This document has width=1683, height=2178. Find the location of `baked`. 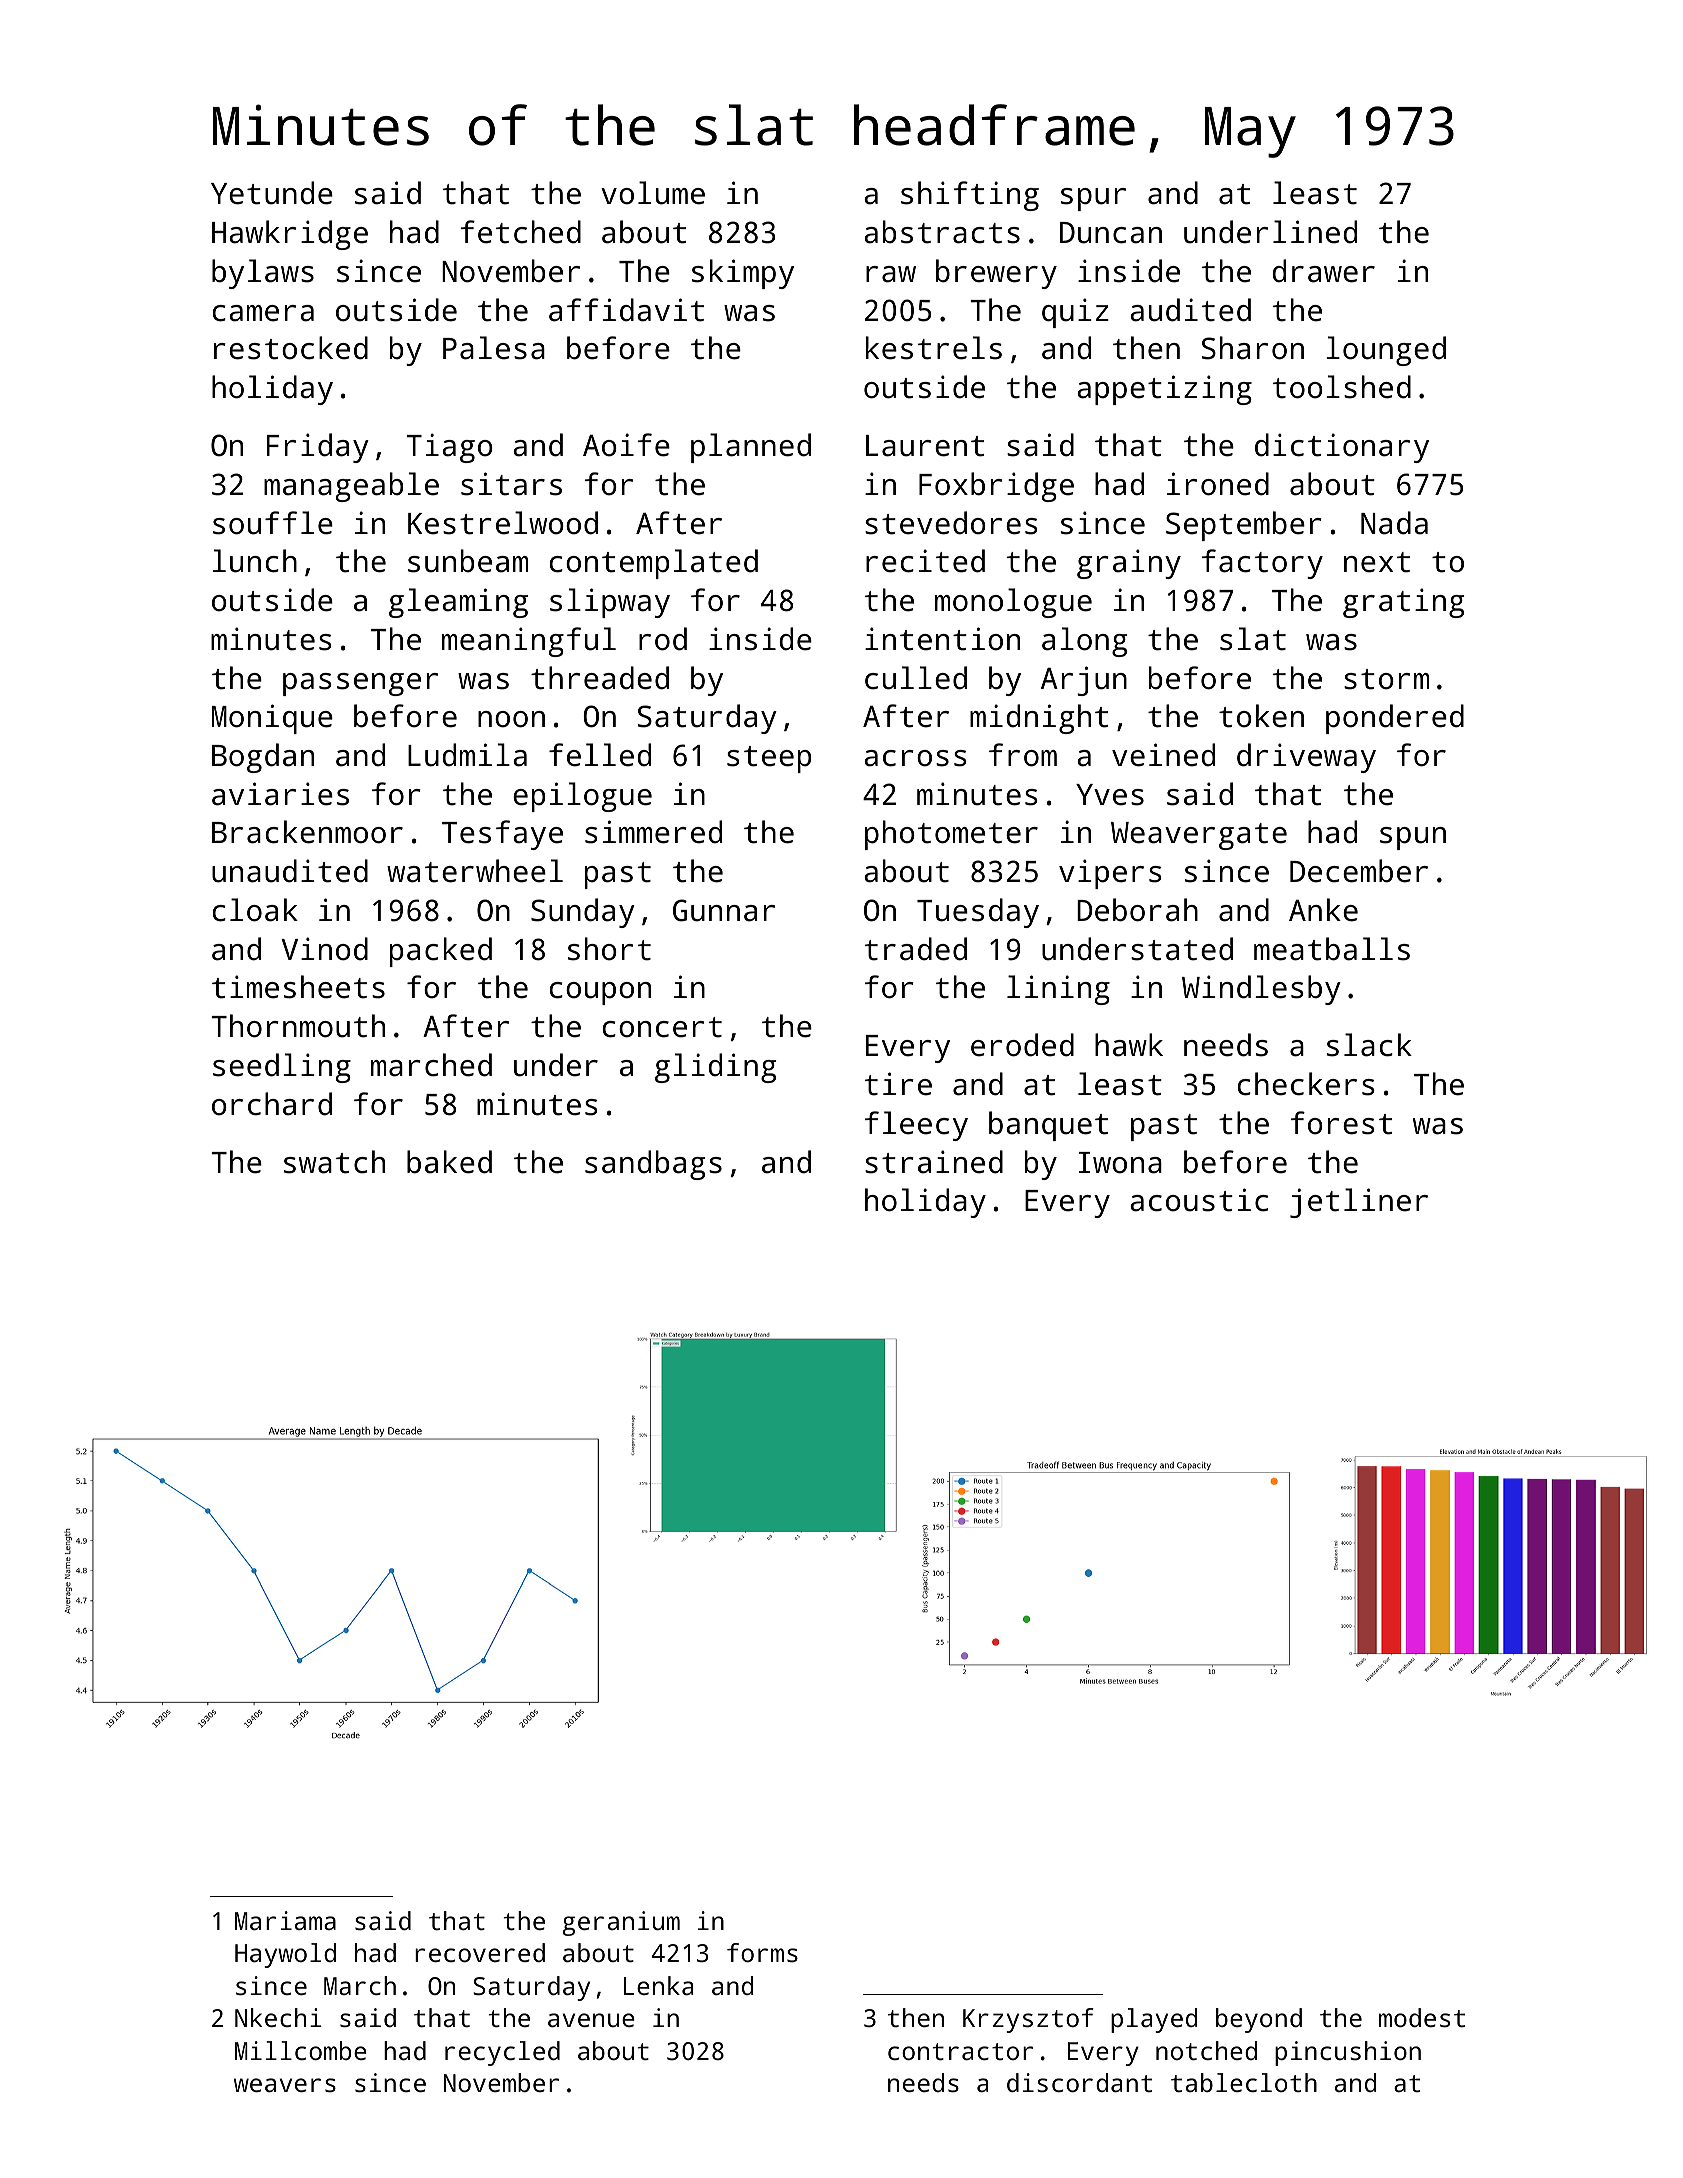

baked is located at coordinates (449, 1162).
